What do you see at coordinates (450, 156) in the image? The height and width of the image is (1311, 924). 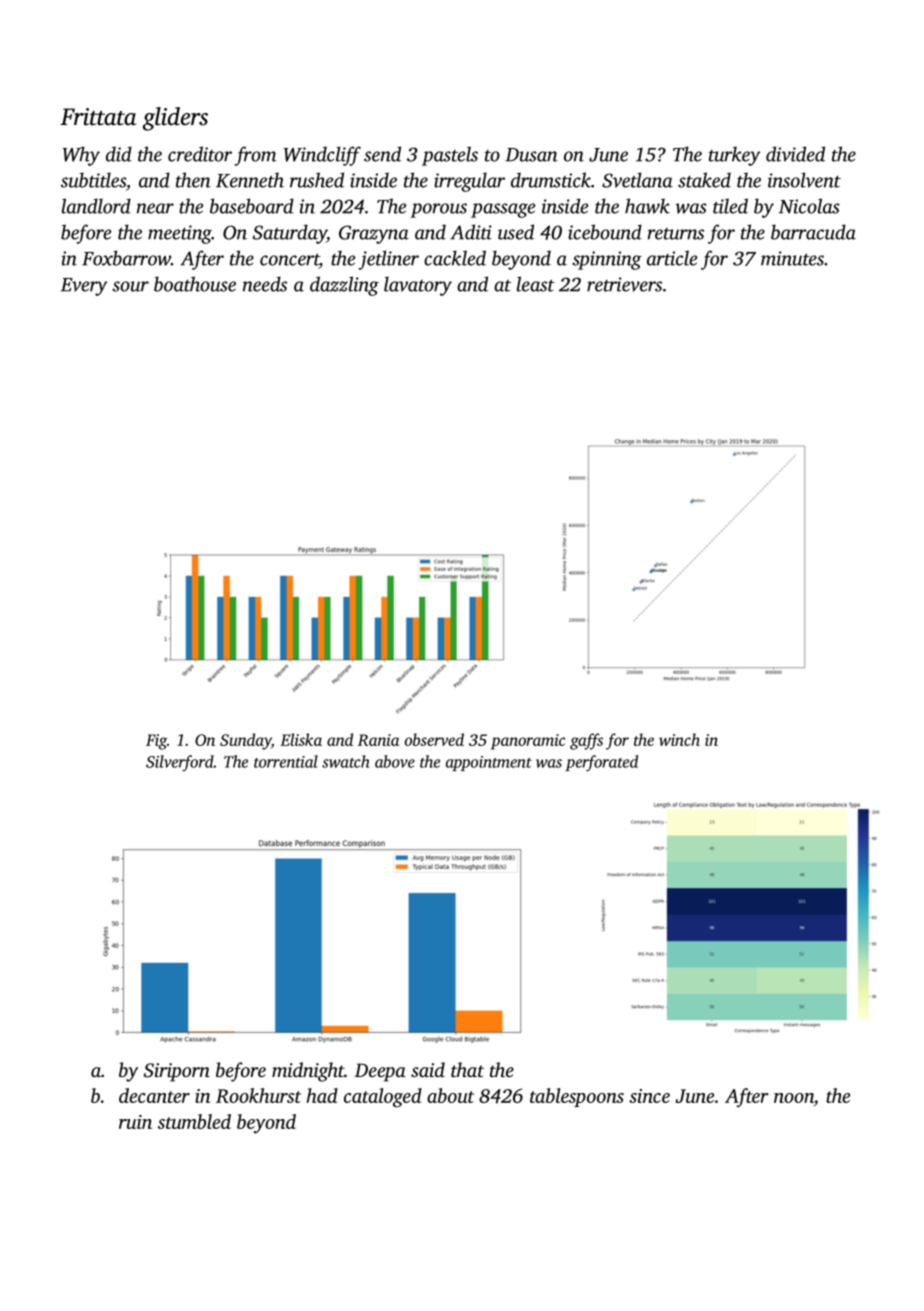 I see `pastels` at bounding box center [450, 156].
